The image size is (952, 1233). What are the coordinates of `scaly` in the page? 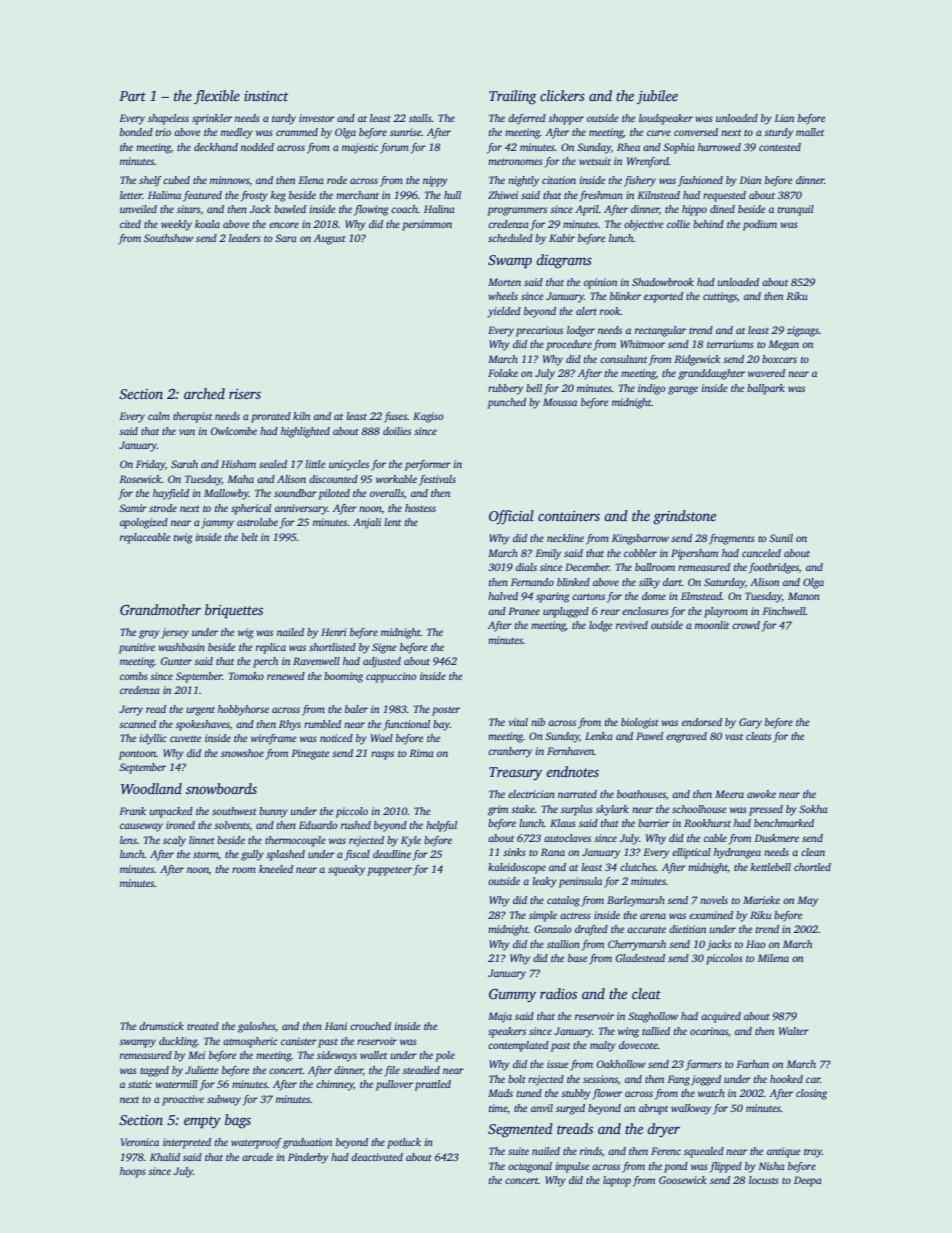 It's located at (174, 841).
